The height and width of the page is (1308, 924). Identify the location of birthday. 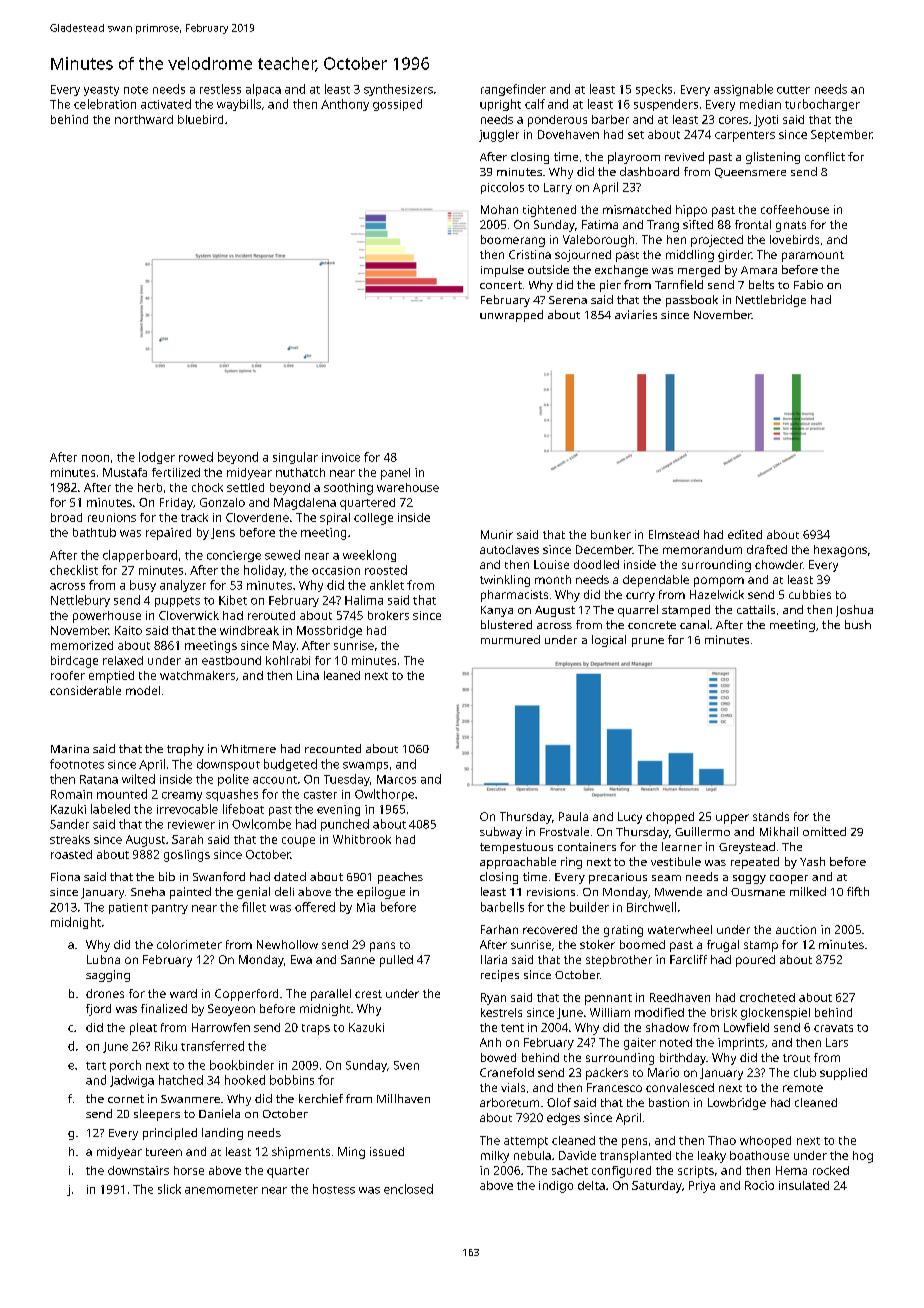
(683, 1059).
